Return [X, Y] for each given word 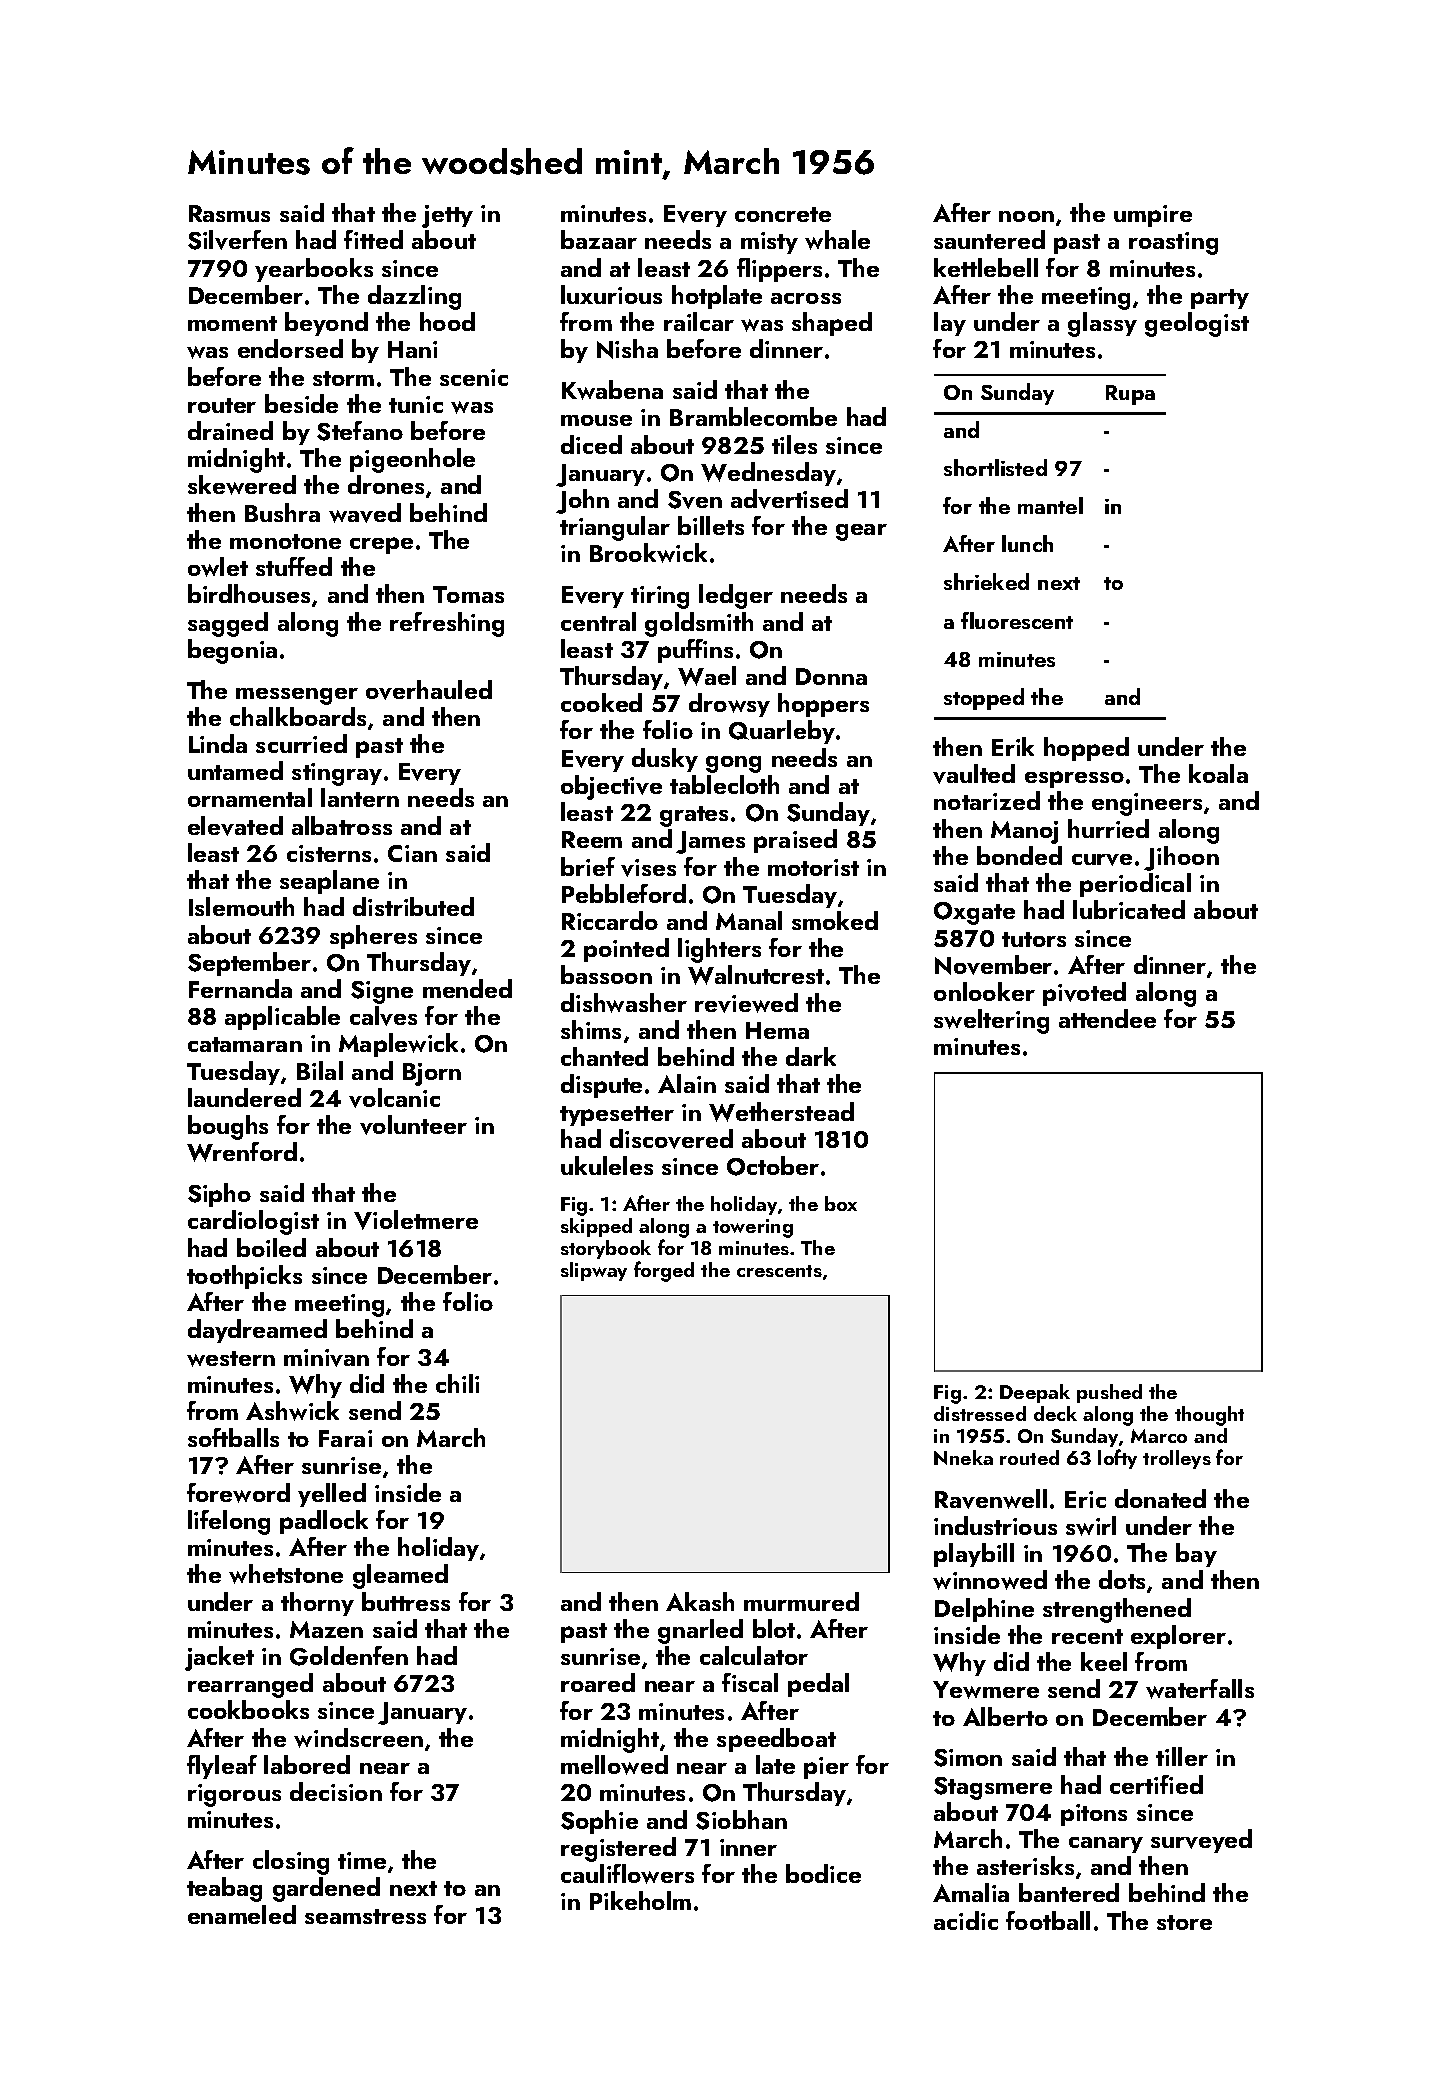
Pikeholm [640, 1900]
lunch [1027, 543]
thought [1209, 1416]
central [598, 621]
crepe [381, 545]
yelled [332, 1495]
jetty [447, 216]
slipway [594, 1271]
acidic [966, 1920]
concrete [783, 214]
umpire [1153, 216]
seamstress [365, 1916]
